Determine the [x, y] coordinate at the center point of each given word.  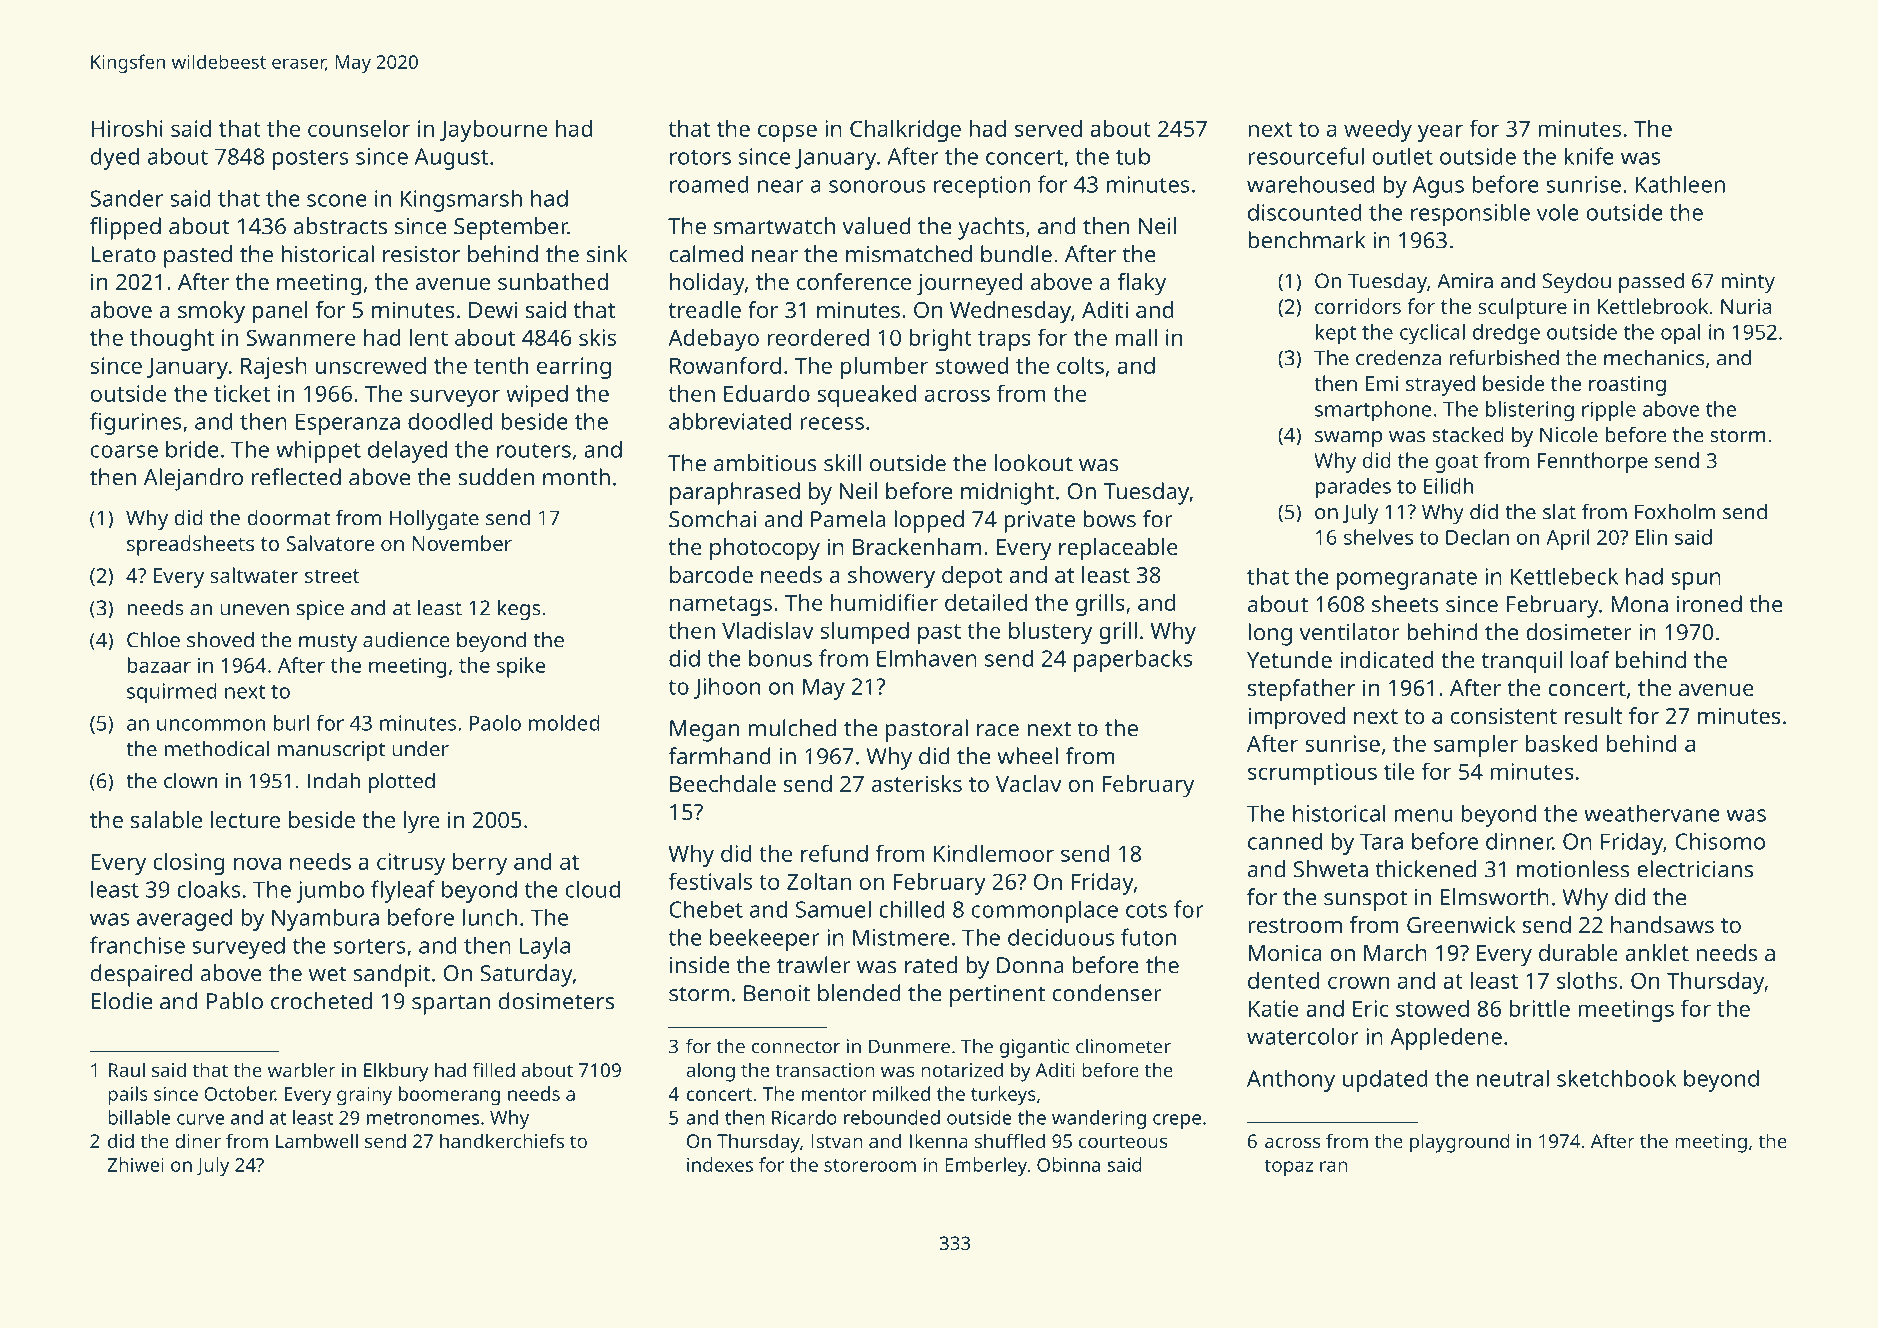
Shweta [1331, 869]
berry [480, 864]
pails [128, 1096]
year [1440, 133]
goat [1456, 463]
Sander [126, 198]
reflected [296, 477]
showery [891, 577]
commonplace [1045, 911]
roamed [709, 184]
